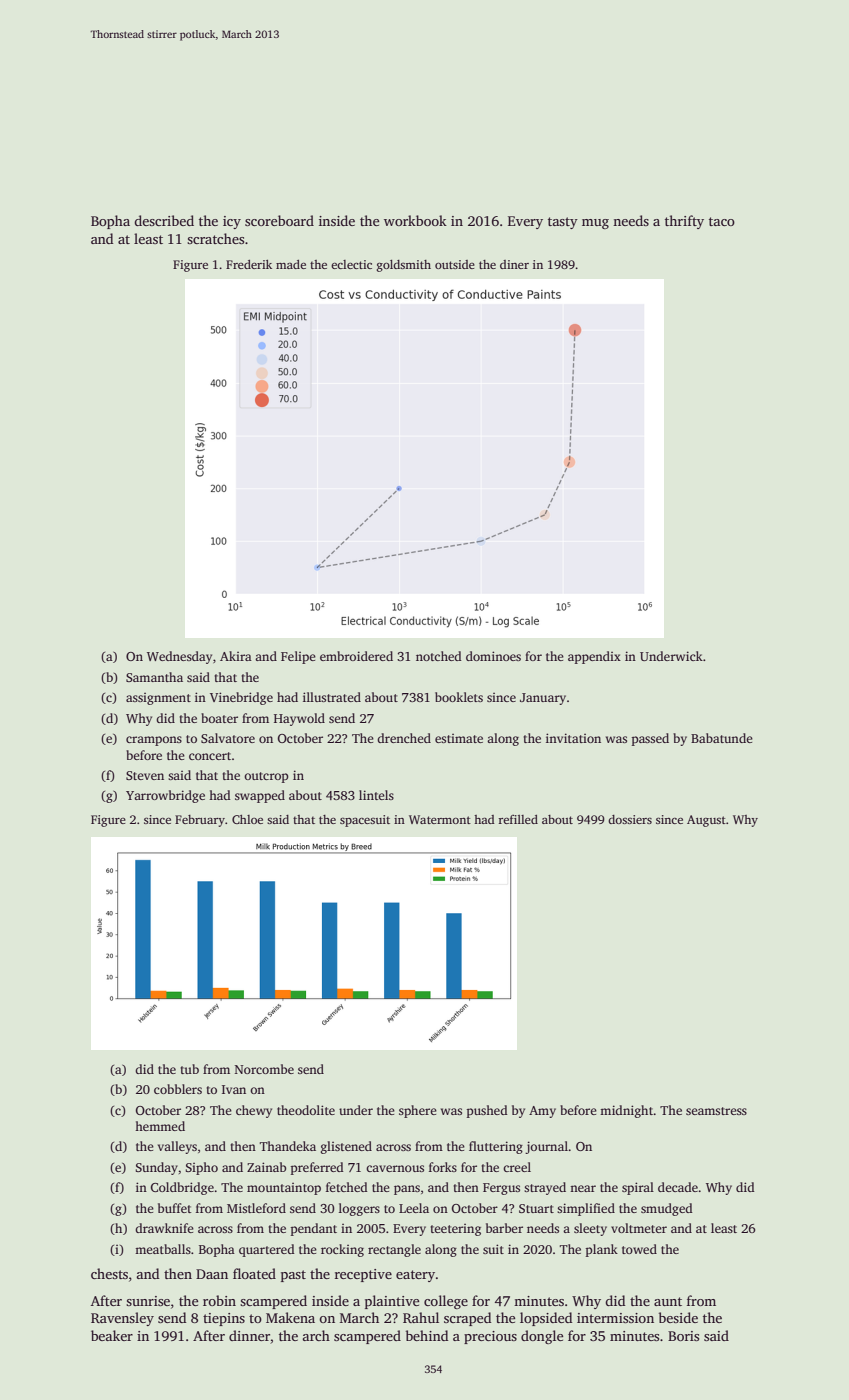 The height and width of the screenshot is (1400, 849). Describe the element at coordinates (356, 656) in the screenshot. I see `embroidered` at that location.
